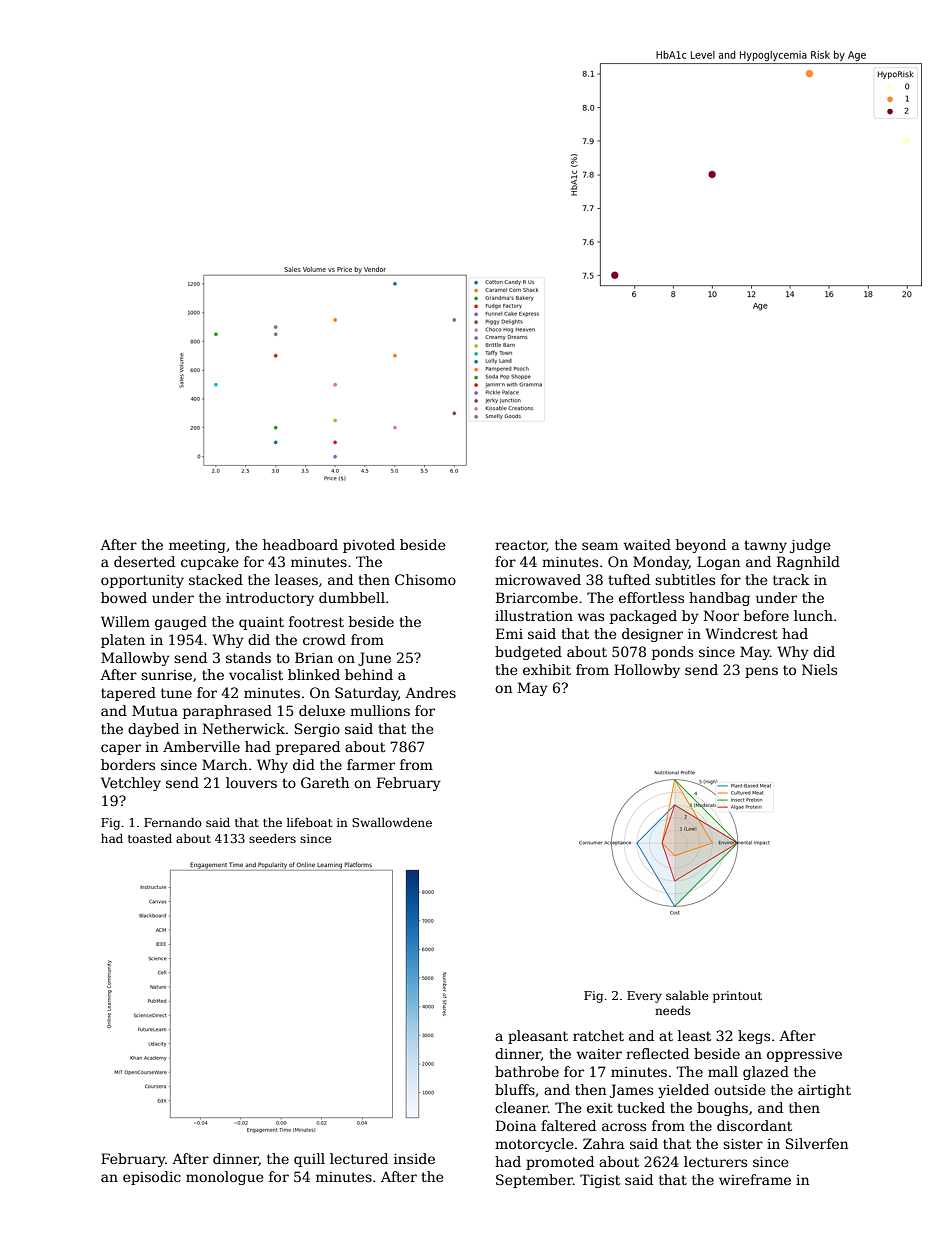  Describe the element at coordinates (309, 822) in the image. I see `lifeboat` at that location.
